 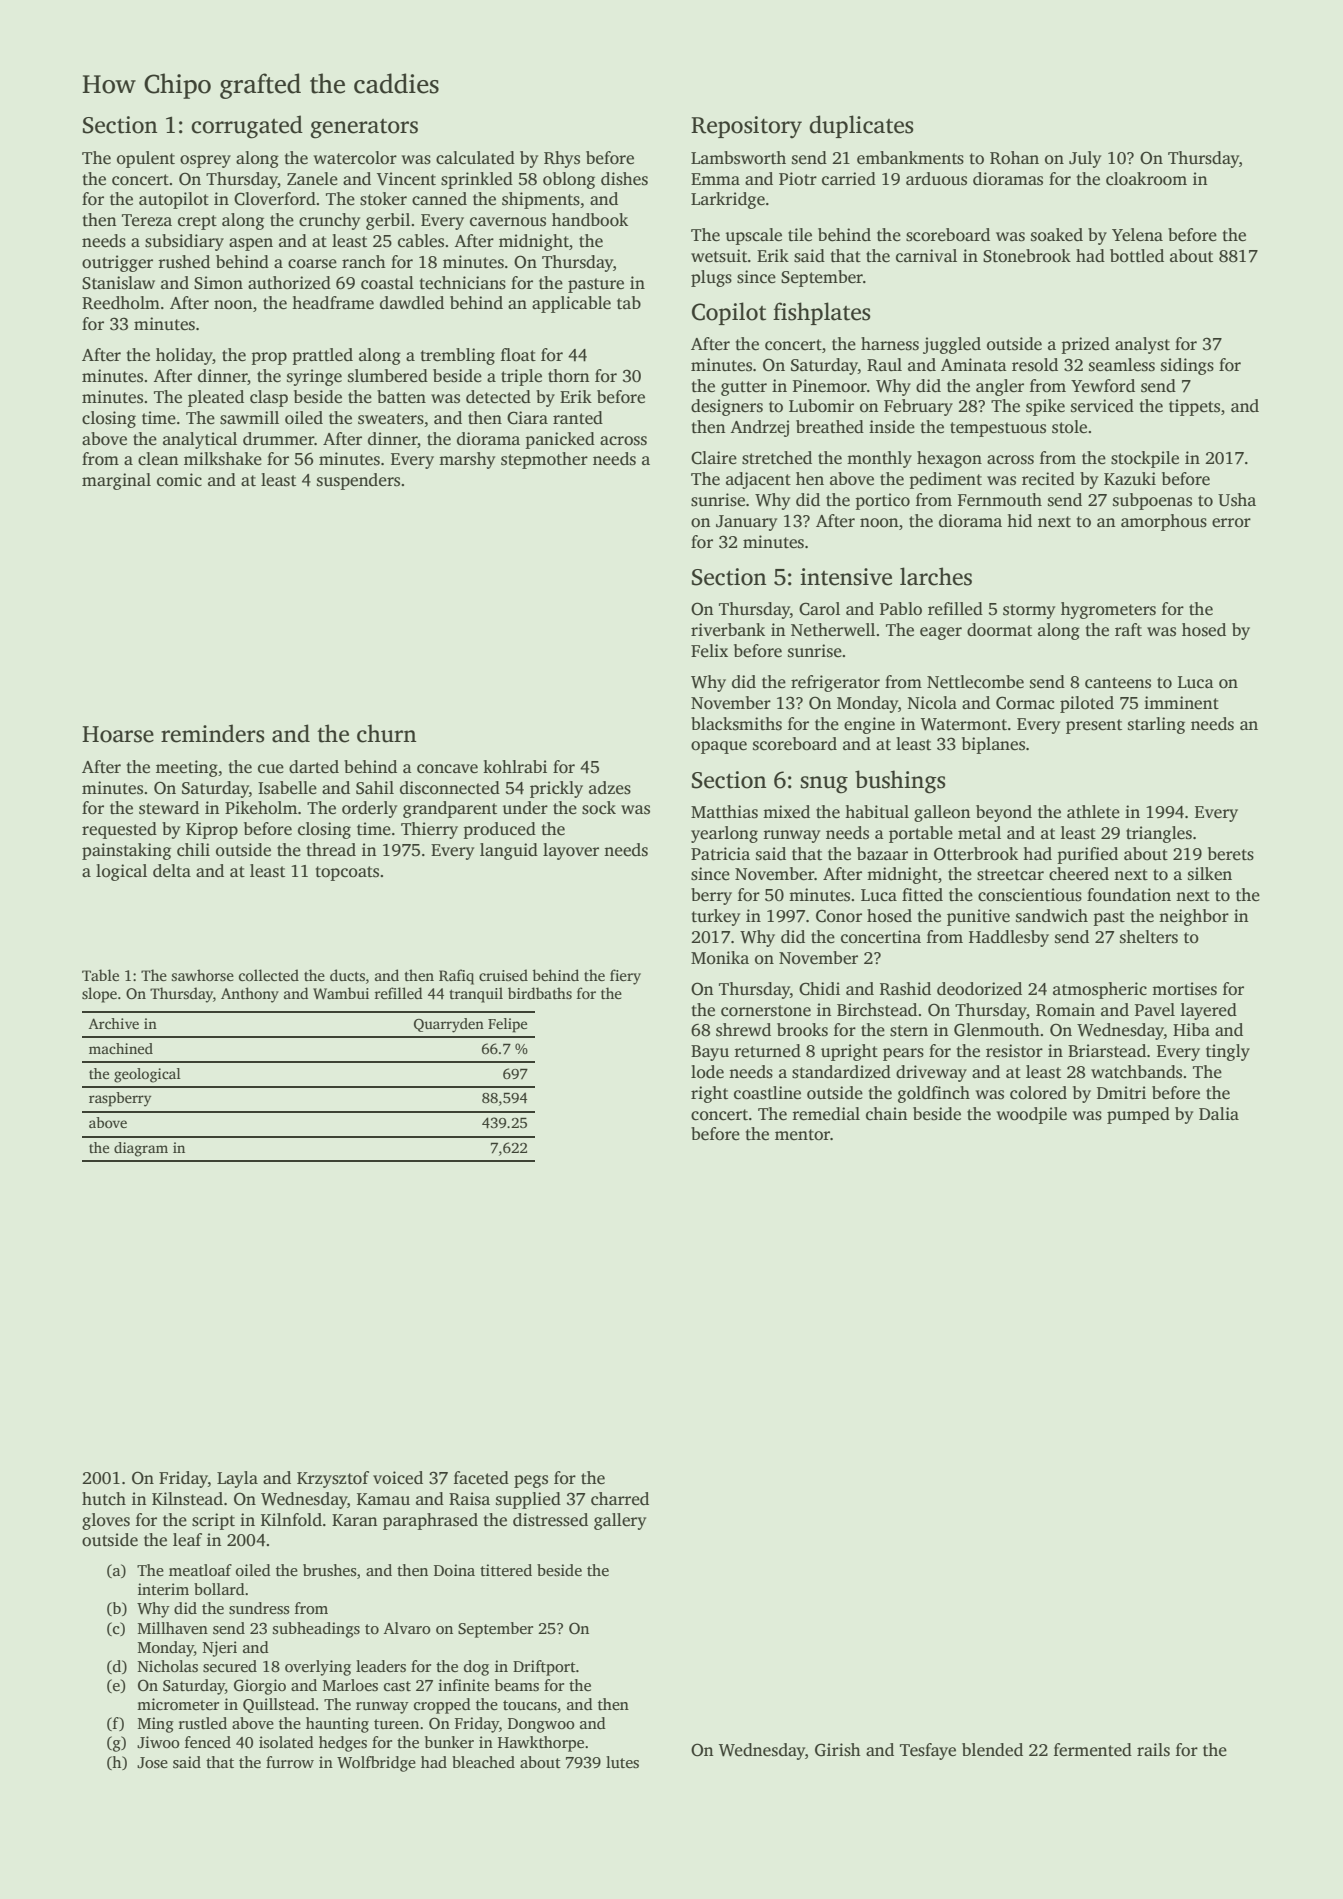 I want to click on cue, so click(x=271, y=769).
